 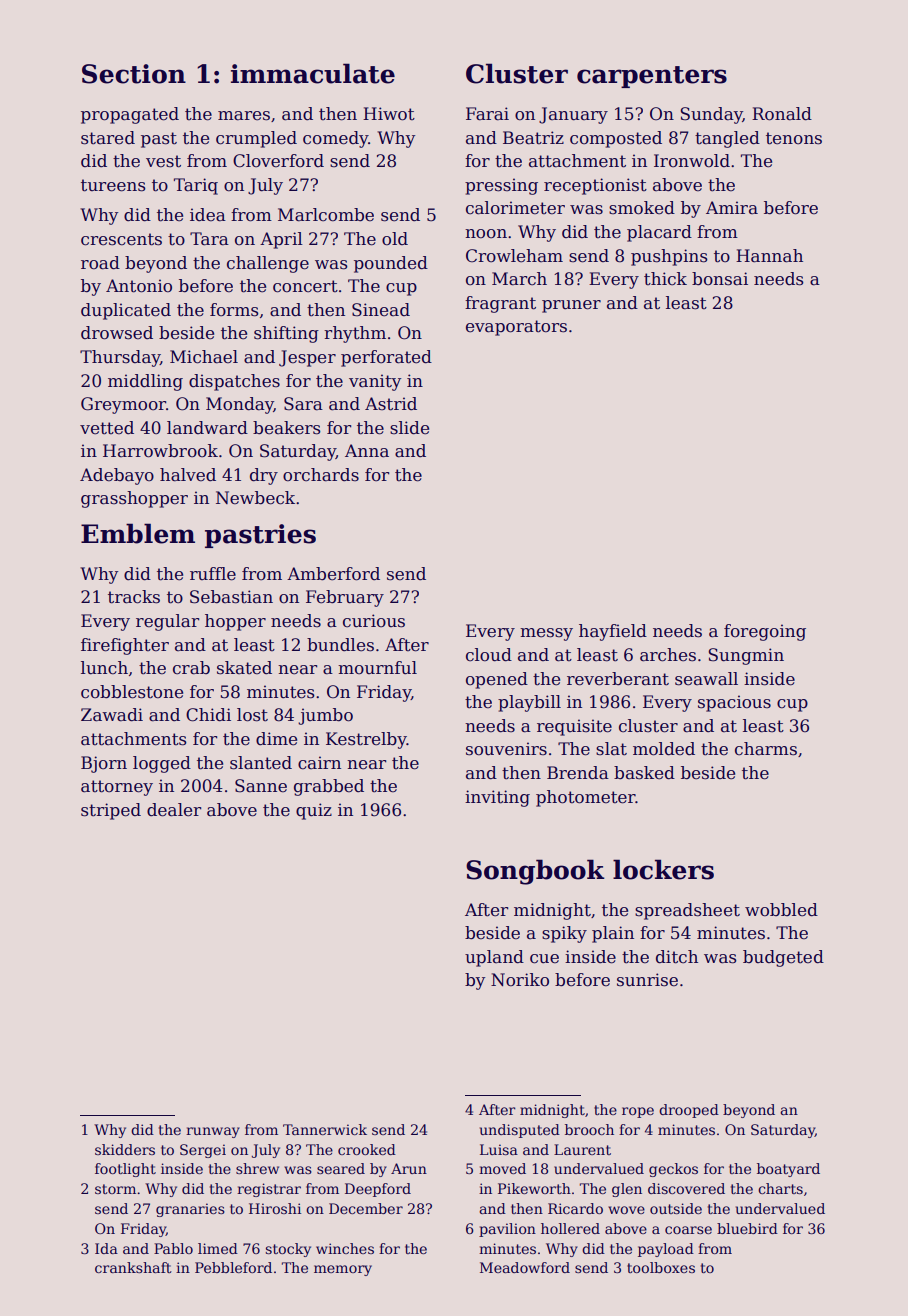 I want to click on tenons, so click(x=794, y=138).
